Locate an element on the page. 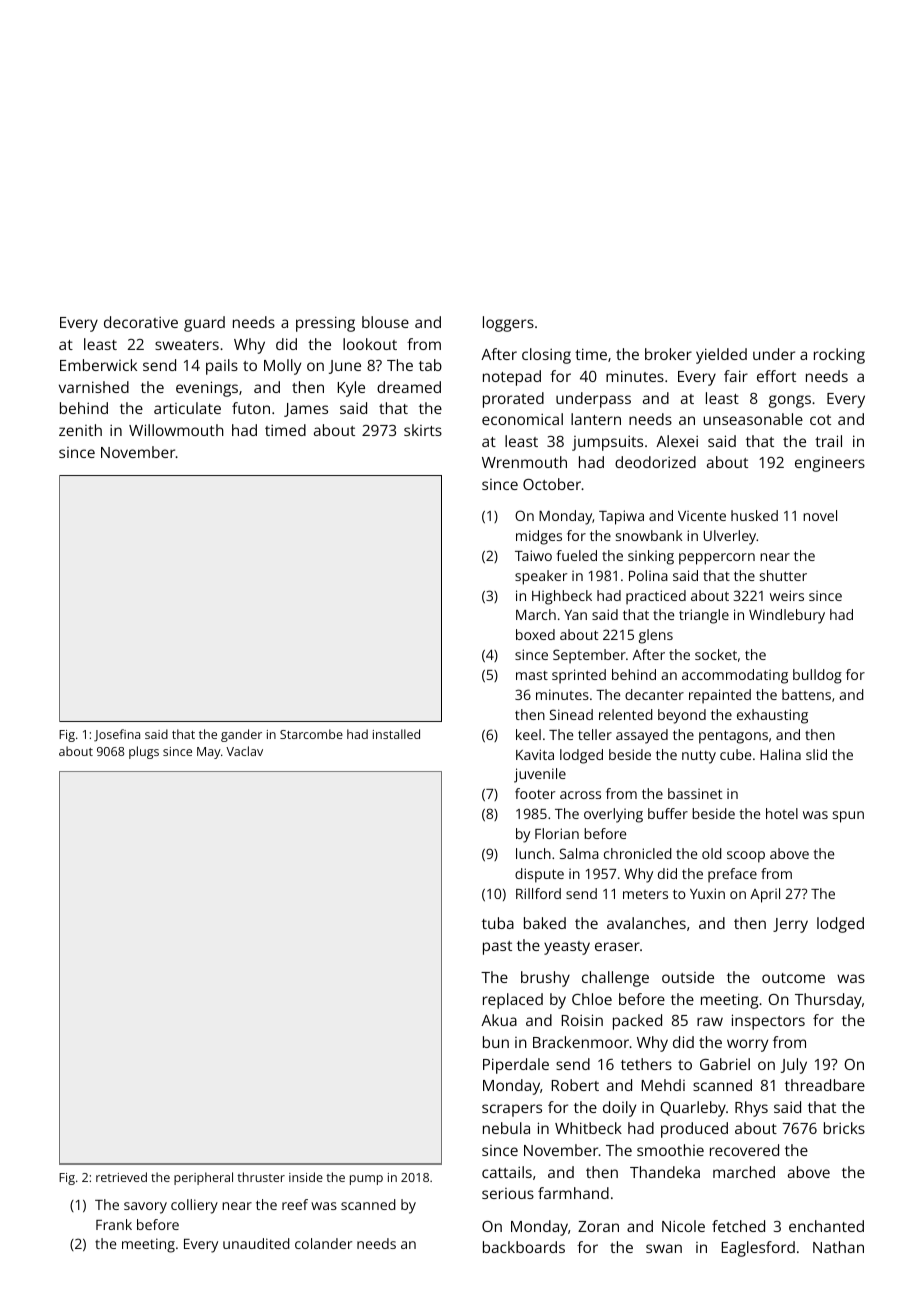 The width and height of the page is (924, 1308). zenith is located at coordinates (80, 430).
